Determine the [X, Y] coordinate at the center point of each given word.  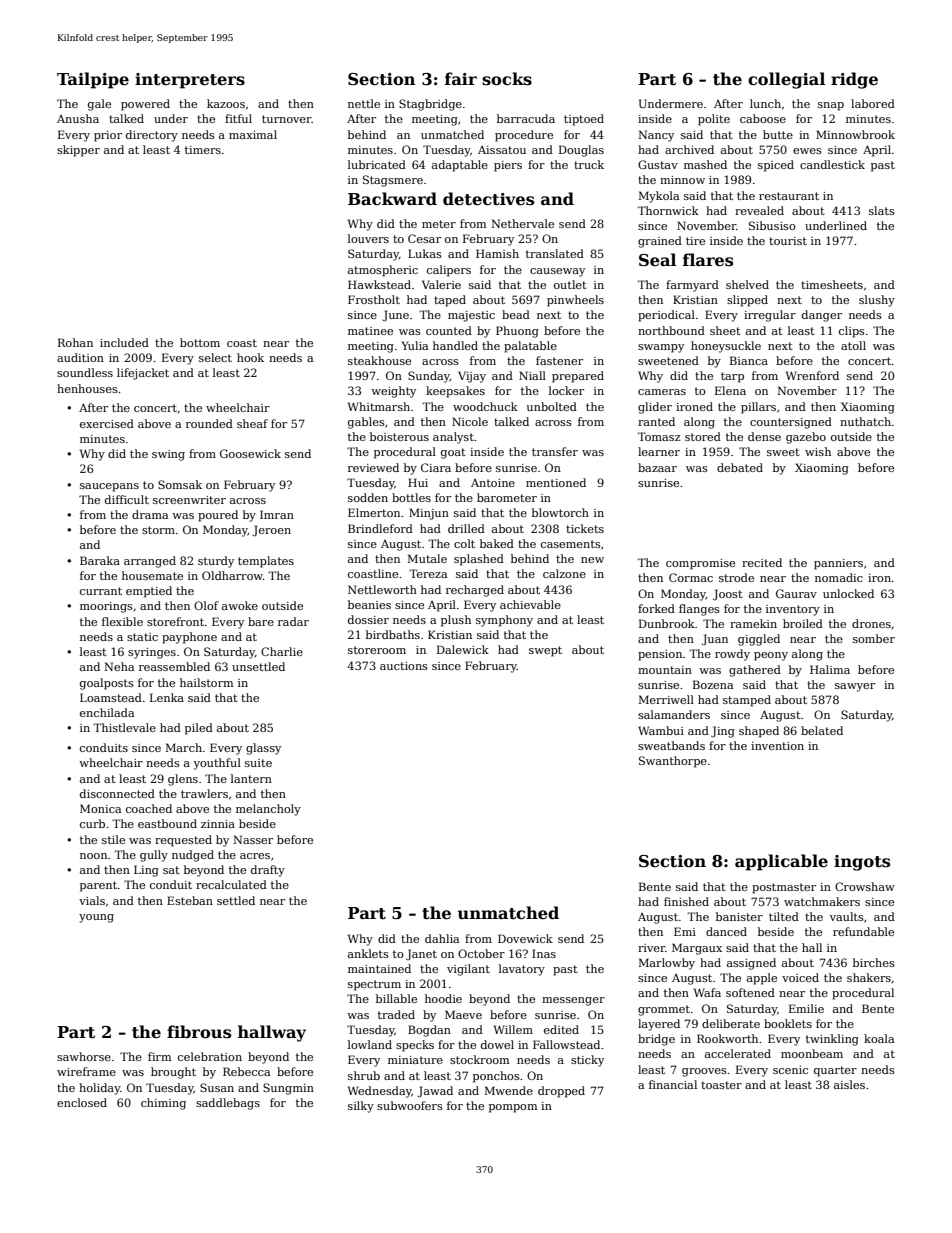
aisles [849, 1084]
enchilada [107, 712]
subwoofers [410, 1105]
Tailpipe [93, 80]
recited [762, 562]
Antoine [493, 483]
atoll [853, 345]
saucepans [109, 487]
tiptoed [584, 120]
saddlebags [228, 1104]
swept [545, 651]
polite [714, 120]
